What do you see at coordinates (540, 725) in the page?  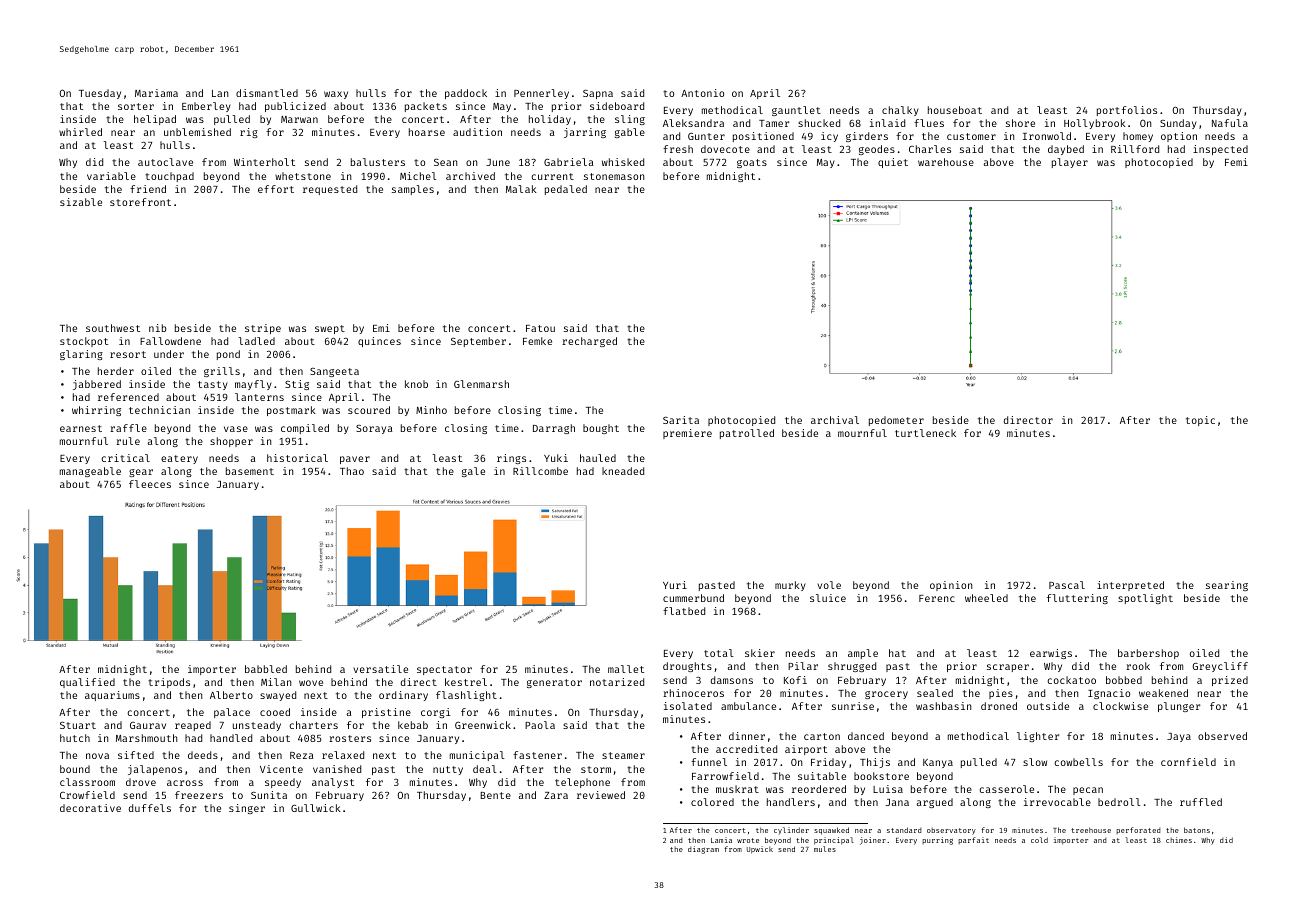 I see `Paola` at bounding box center [540, 725].
